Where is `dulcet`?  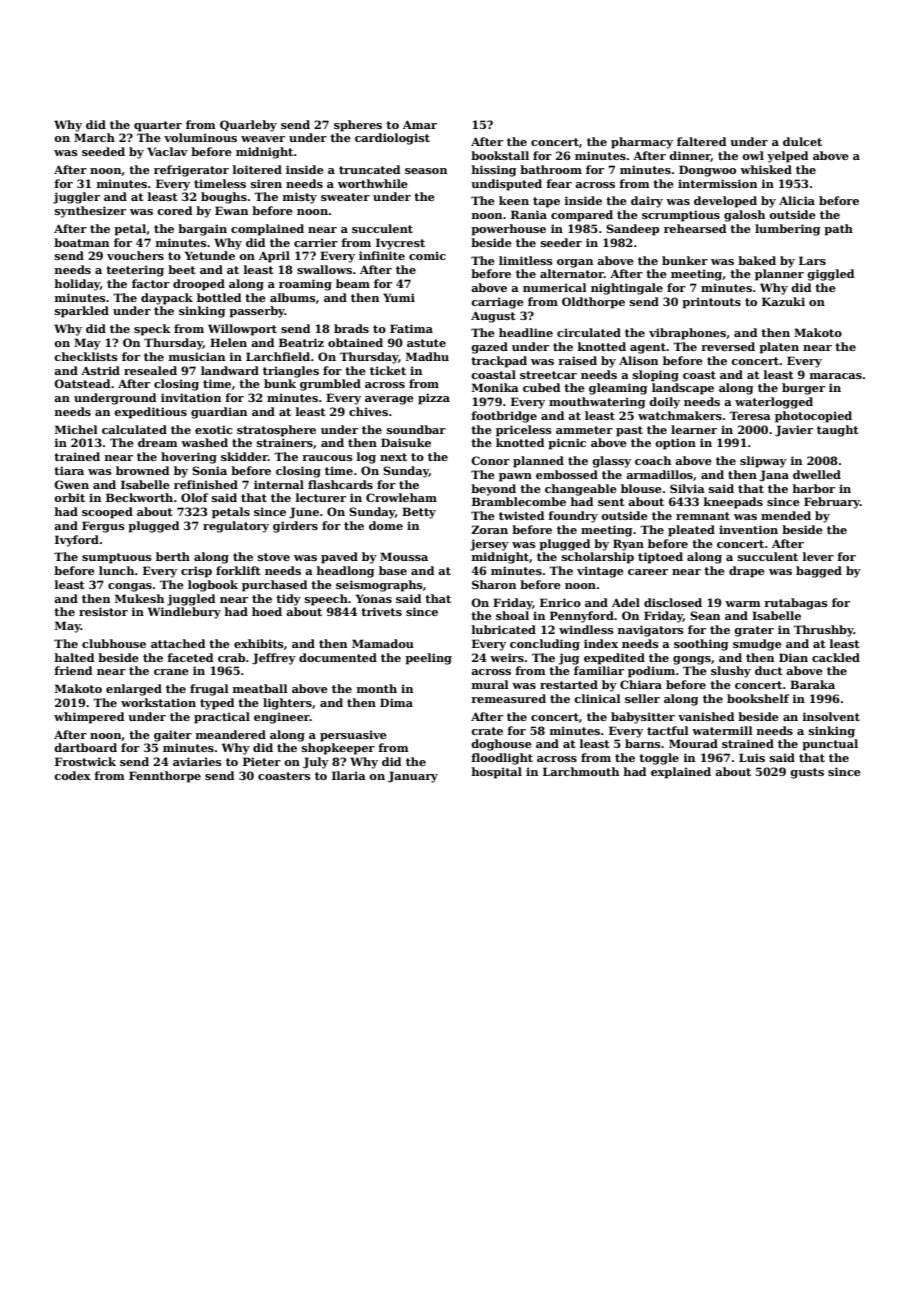 dulcet is located at coordinates (802, 141).
